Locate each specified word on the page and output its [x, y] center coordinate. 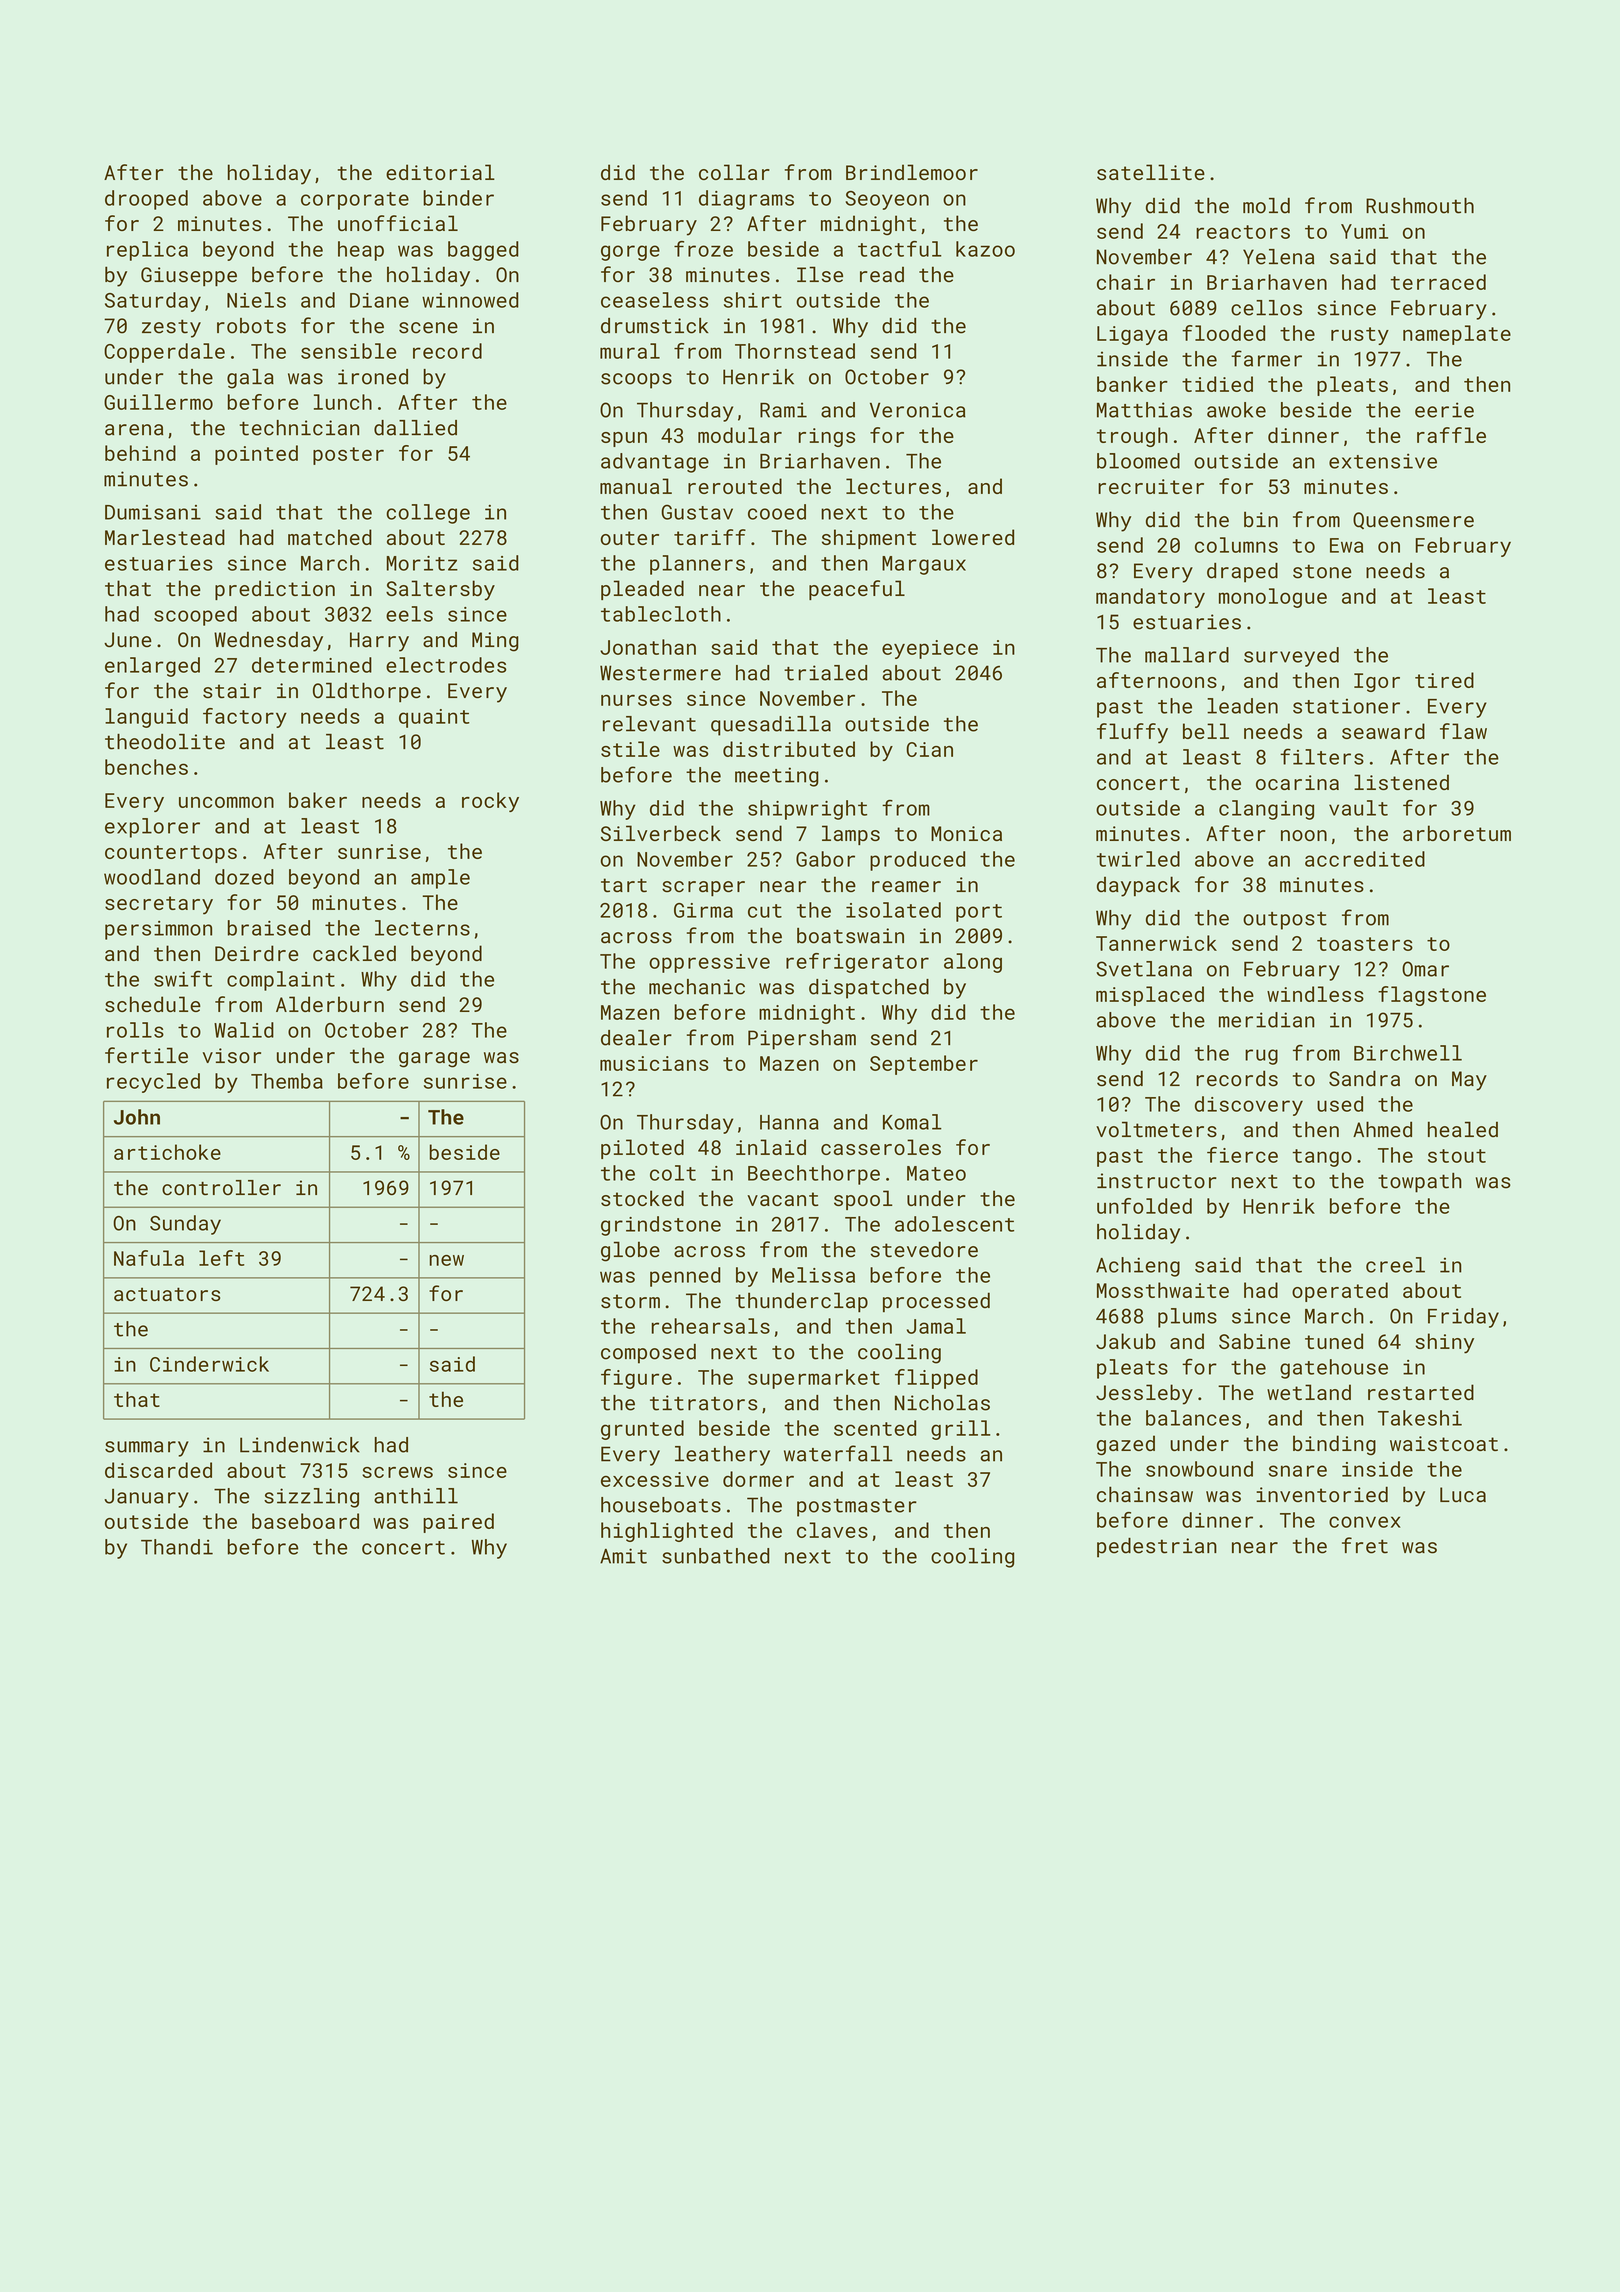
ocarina [1297, 782]
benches [146, 767]
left [221, 1258]
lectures [893, 486]
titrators [703, 1403]
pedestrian [1157, 1548]
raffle [1451, 435]
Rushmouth [1420, 206]
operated [1340, 1292]
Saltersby [440, 590]
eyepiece [930, 649]
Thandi [177, 1547]
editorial [440, 172]
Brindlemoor [912, 172]
